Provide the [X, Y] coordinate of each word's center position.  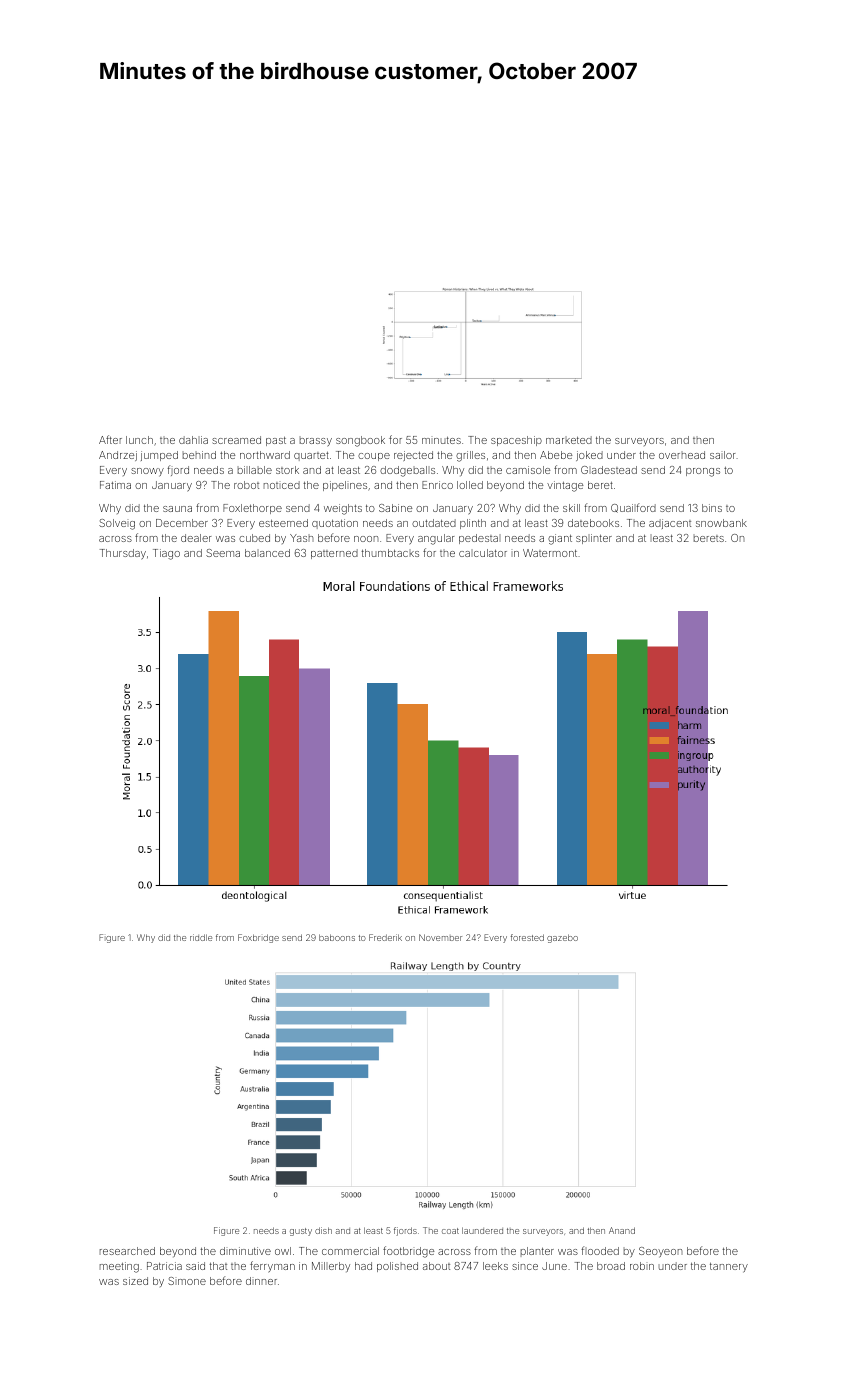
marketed [569, 440]
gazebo [562, 938]
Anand [622, 1230]
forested [527, 937]
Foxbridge [258, 938]
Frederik [385, 937]
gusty [301, 1232]
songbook [360, 441]
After [110, 439]
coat [450, 1231]
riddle [201, 937]
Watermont [550, 553]
